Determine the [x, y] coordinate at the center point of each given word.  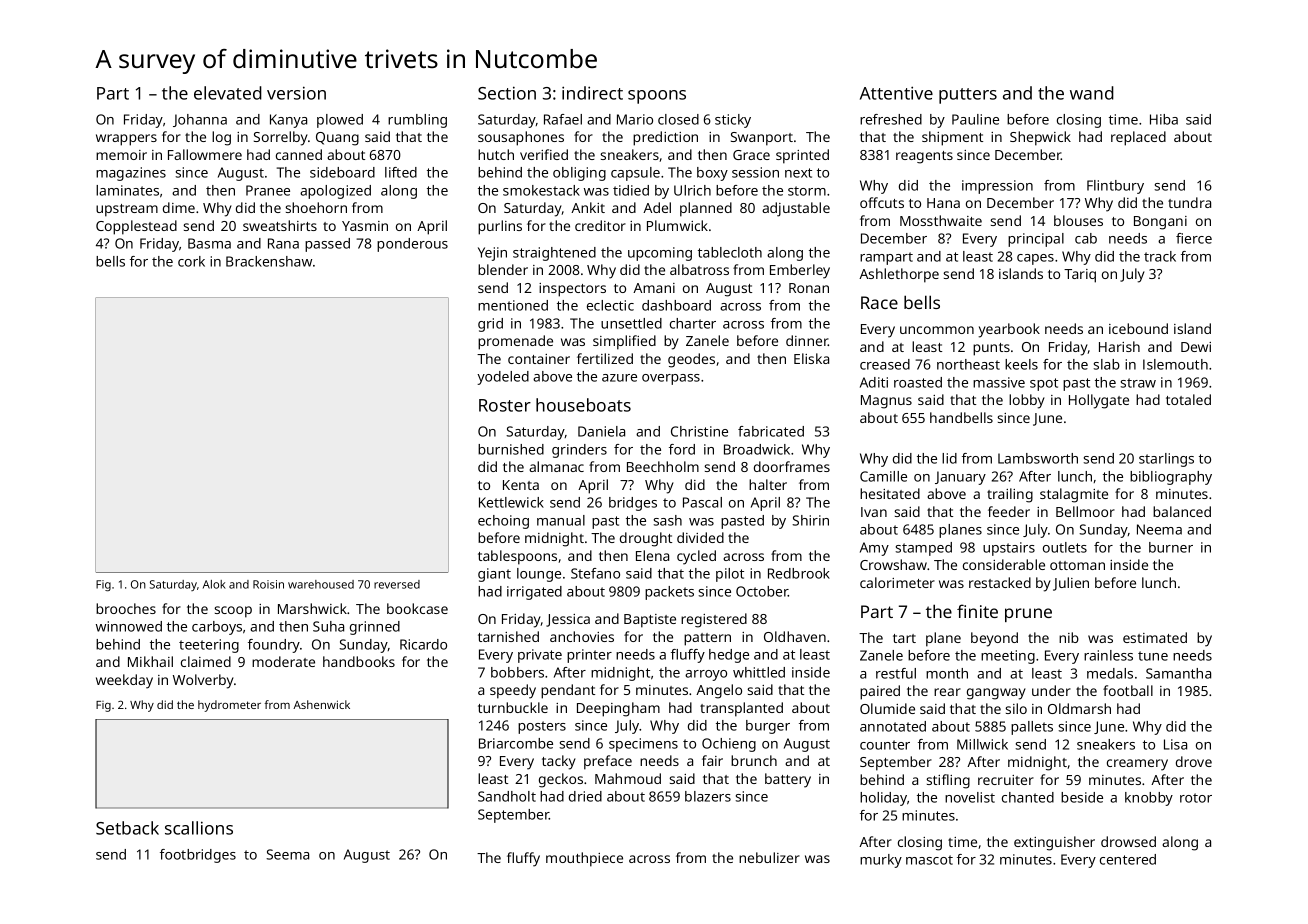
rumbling [417, 121]
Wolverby [203, 681]
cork [191, 261]
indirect [592, 93]
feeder [1009, 511]
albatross [699, 269]
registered [714, 620]
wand [1092, 93]
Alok [214, 584]
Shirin [810, 520]
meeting [1008, 657]
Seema [287, 854]
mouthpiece [584, 859]
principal [1036, 240]
